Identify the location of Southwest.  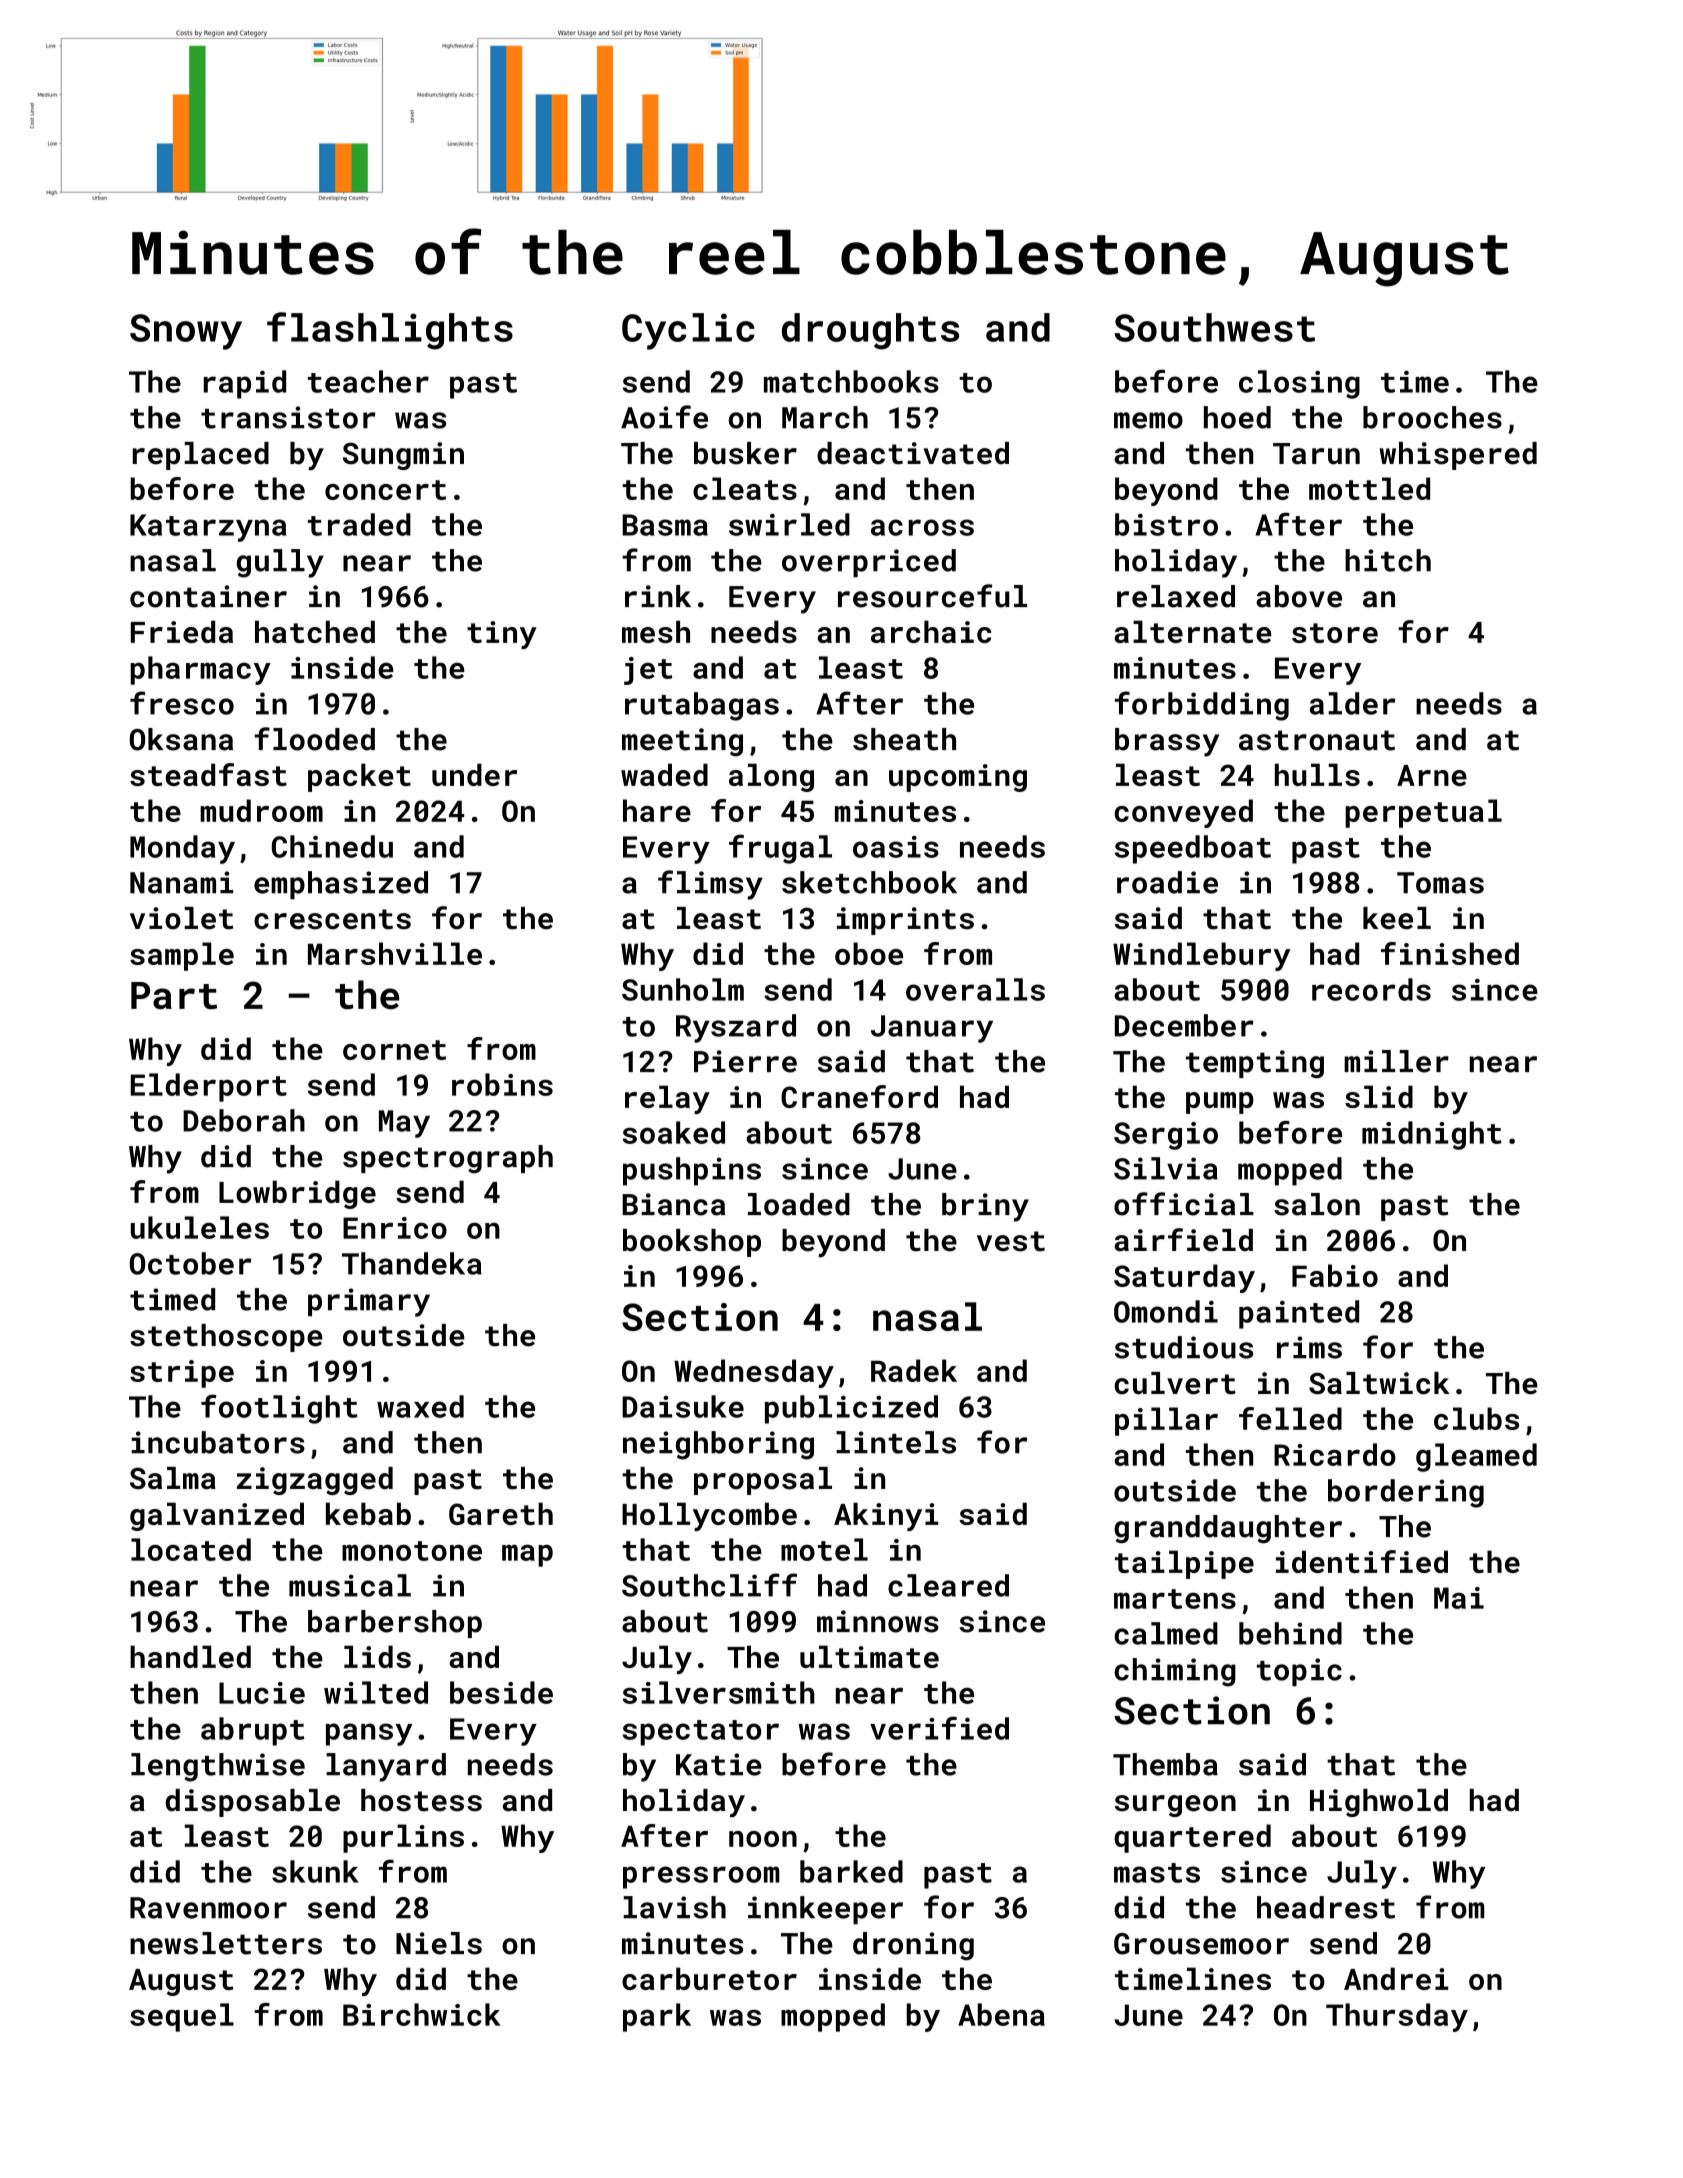
(1214, 327).
